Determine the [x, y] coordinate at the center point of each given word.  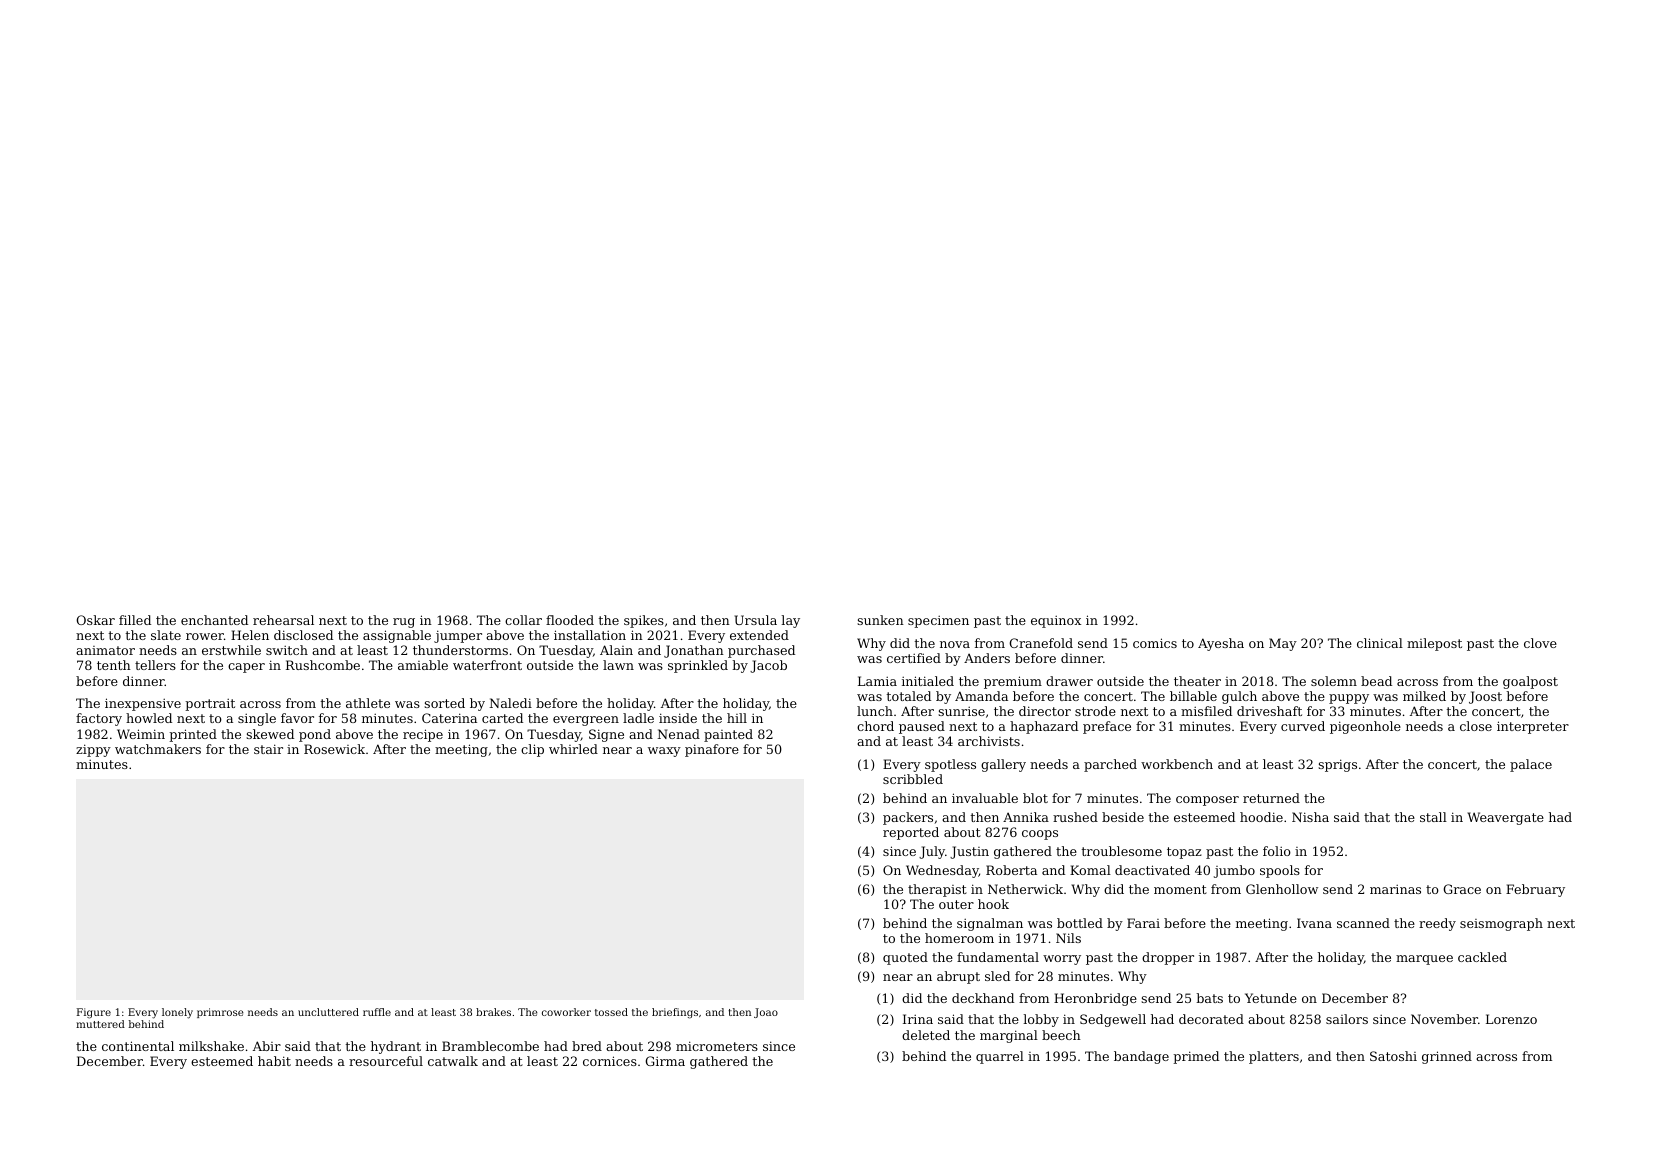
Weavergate [1506, 818]
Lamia [877, 681]
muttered [100, 1024]
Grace [1462, 889]
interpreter [1533, 727]
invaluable [985, 798]
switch [287, 650]
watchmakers [158, 749]
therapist [937, 890]
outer [956, 904]
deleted [926, 1035]
